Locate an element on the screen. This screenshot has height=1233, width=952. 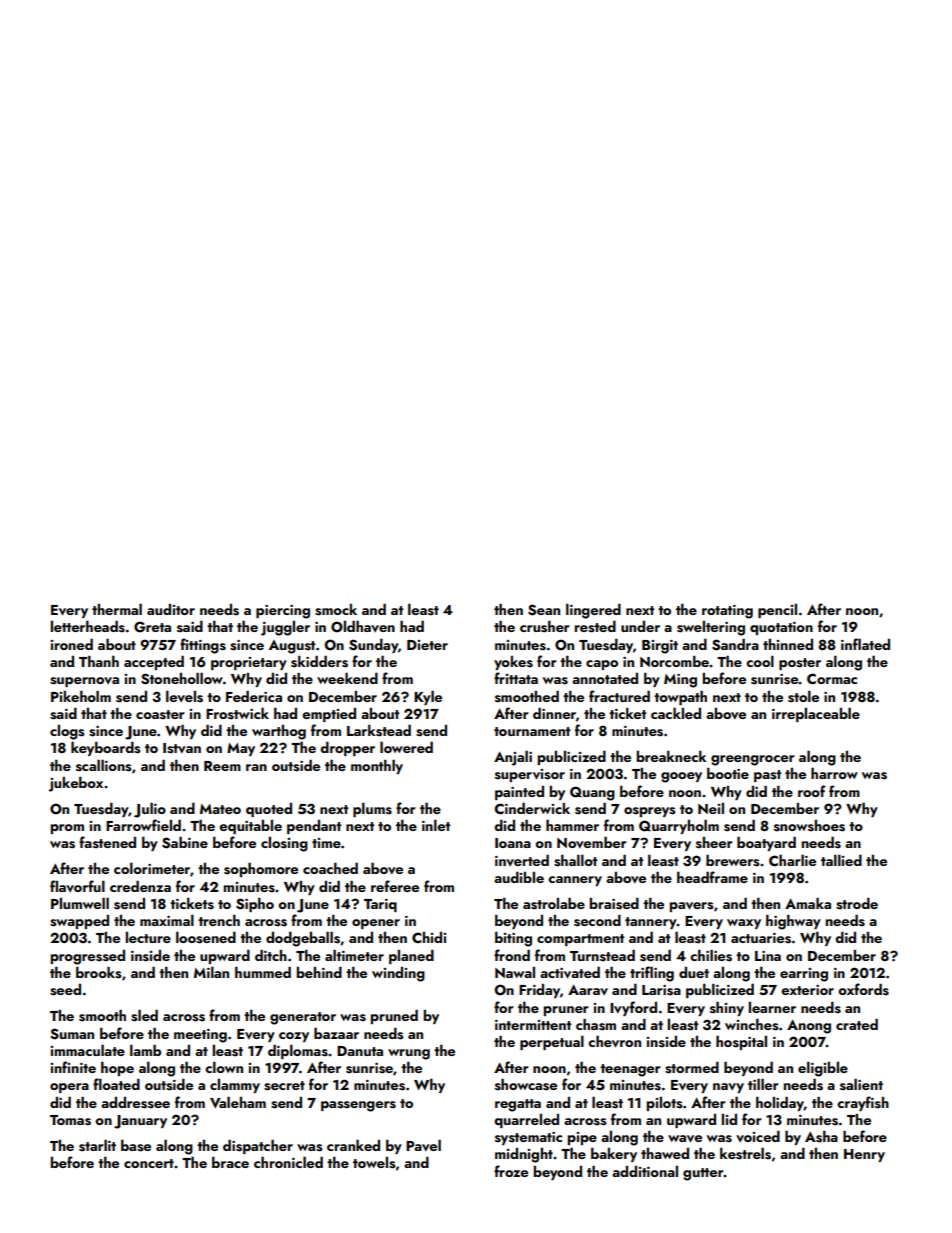
compartment is located at coordinates (581, 940).
